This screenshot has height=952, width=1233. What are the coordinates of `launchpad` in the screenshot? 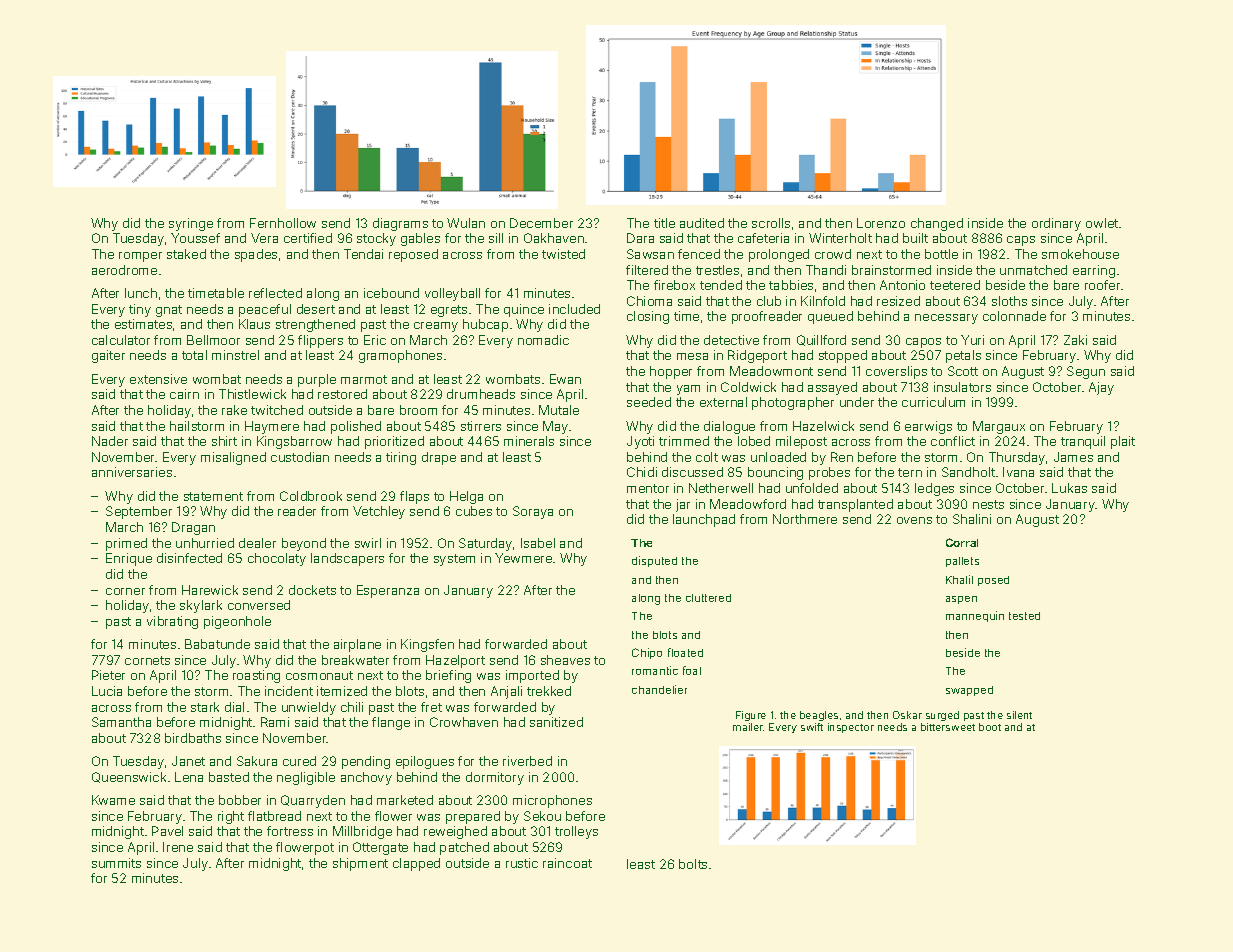 It's located at (704, 520).
